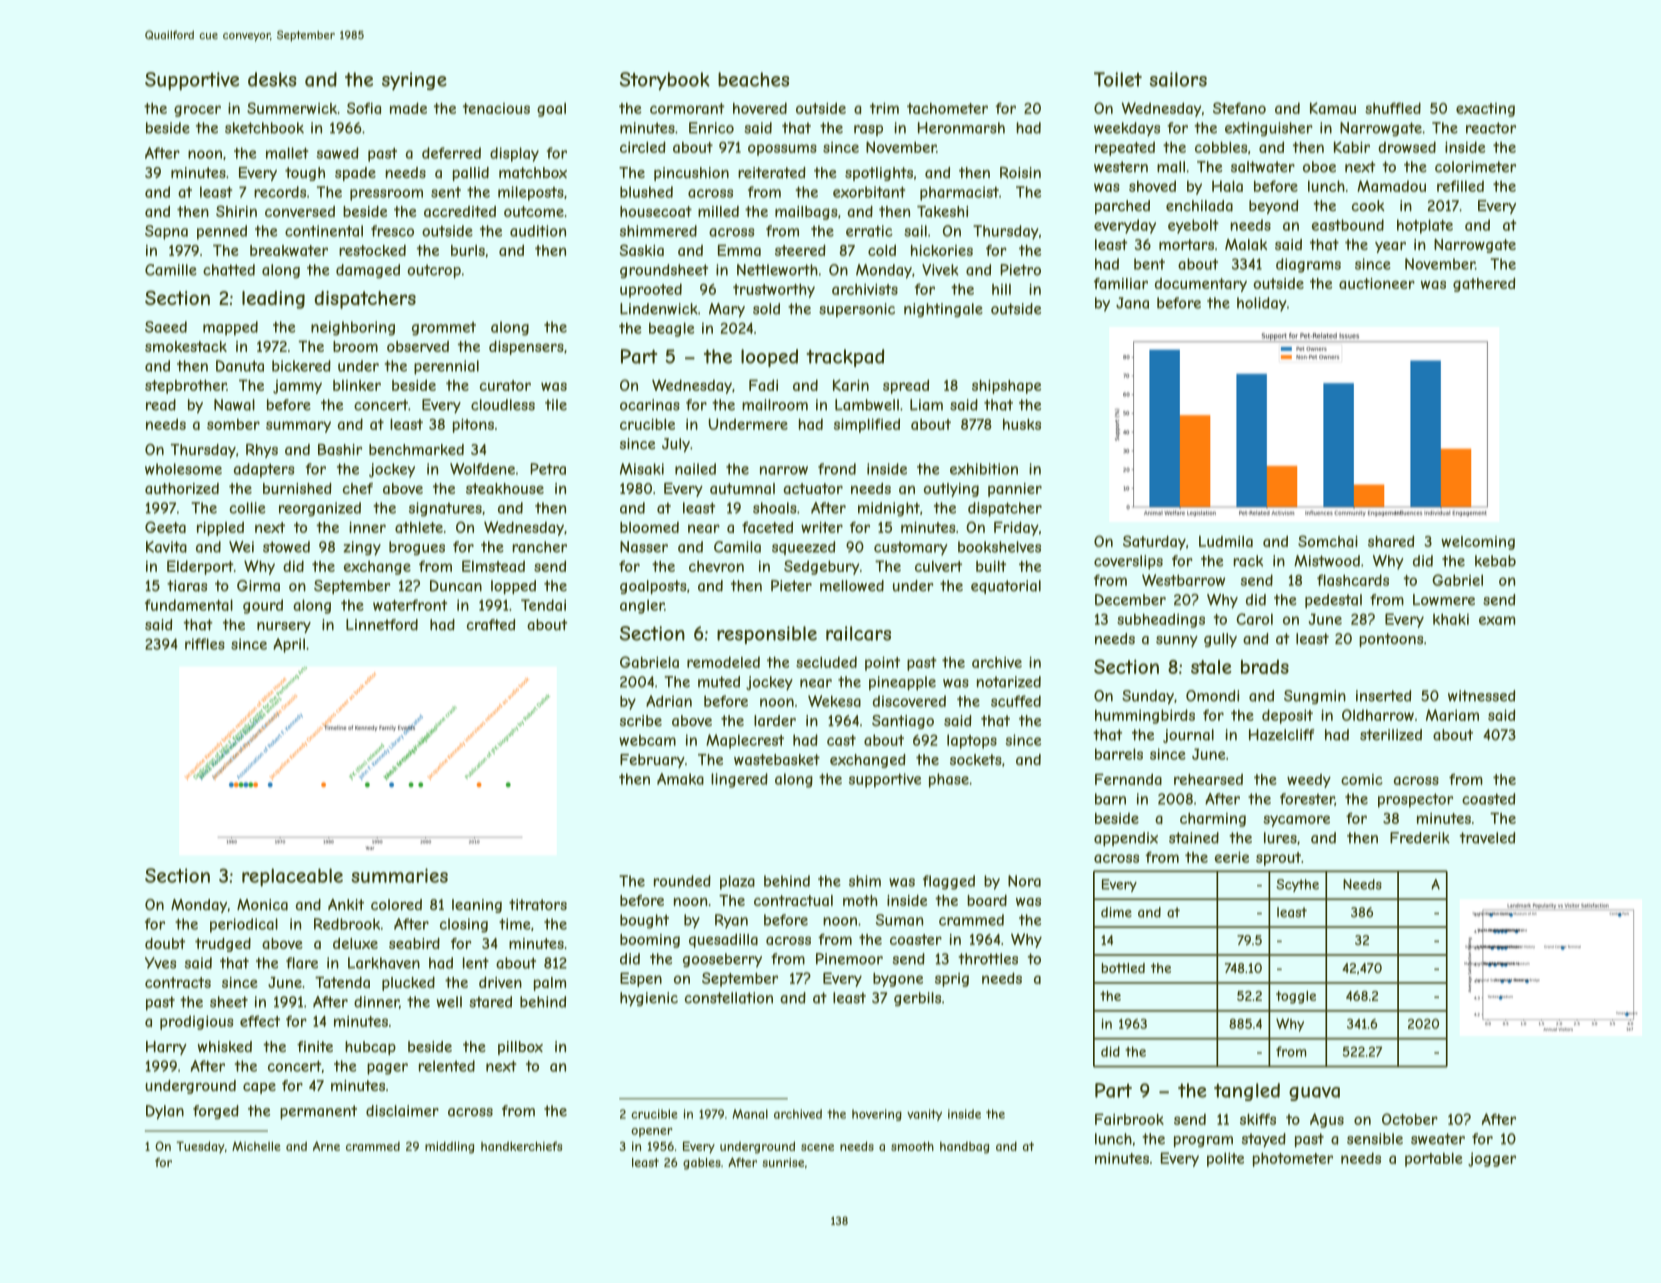 This page has height=1283, width=1661. What do you see at coordinates (1297, 885) in the page?
I see `Scythe` at bounding box center [1297, 885].
